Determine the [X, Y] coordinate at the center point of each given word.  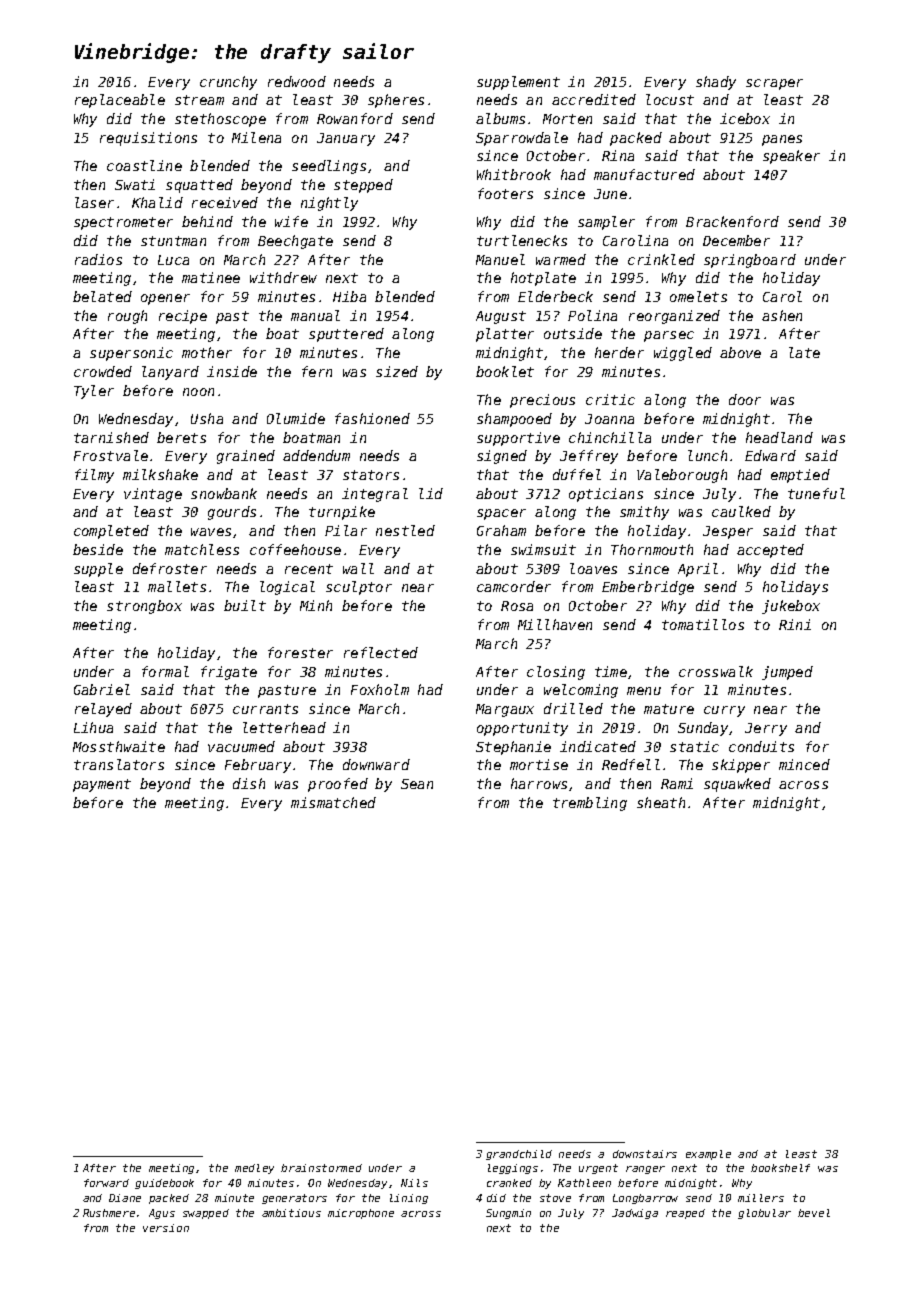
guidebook [164, 1184]
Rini [795, 624]
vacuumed [241, 746]
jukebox [791, 607]
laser [94, 202]
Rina [618, 155]
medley [254, 1169]
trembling [590, 804]
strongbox [144, 607]
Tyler [94, 392]
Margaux [505, 710]
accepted [770, 551]
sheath [661, 802]
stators [371, 475]
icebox [745, 118]
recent [309, 569]
